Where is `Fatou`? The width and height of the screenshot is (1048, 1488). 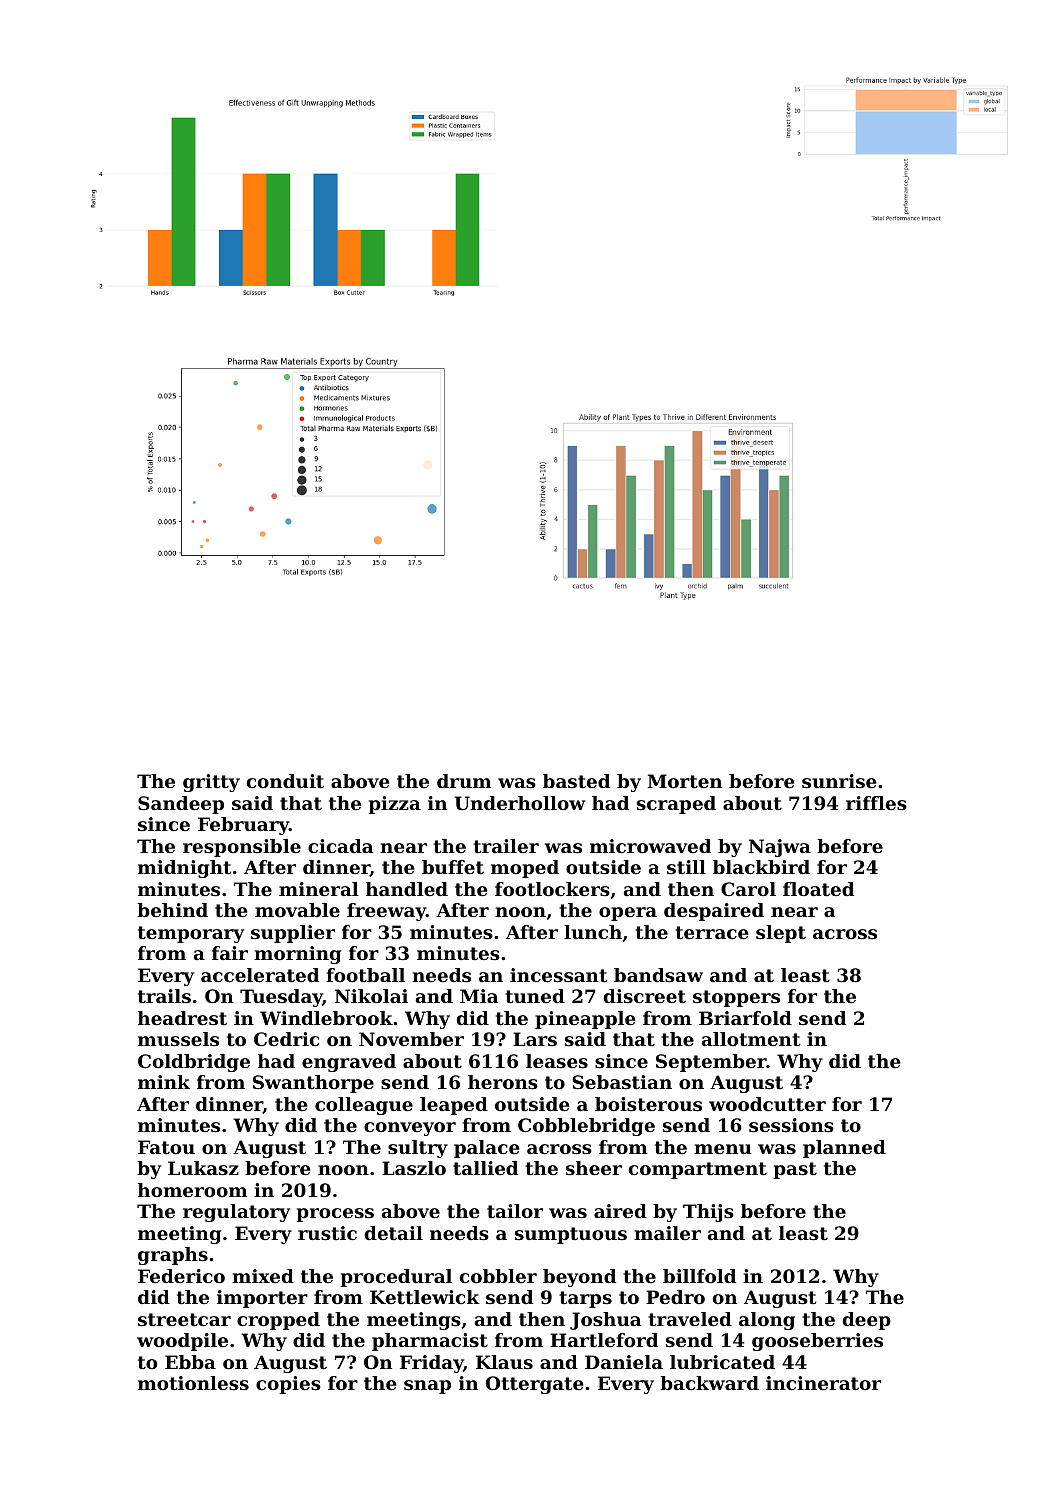 Fatou is located at coordinates (166, 1147).
